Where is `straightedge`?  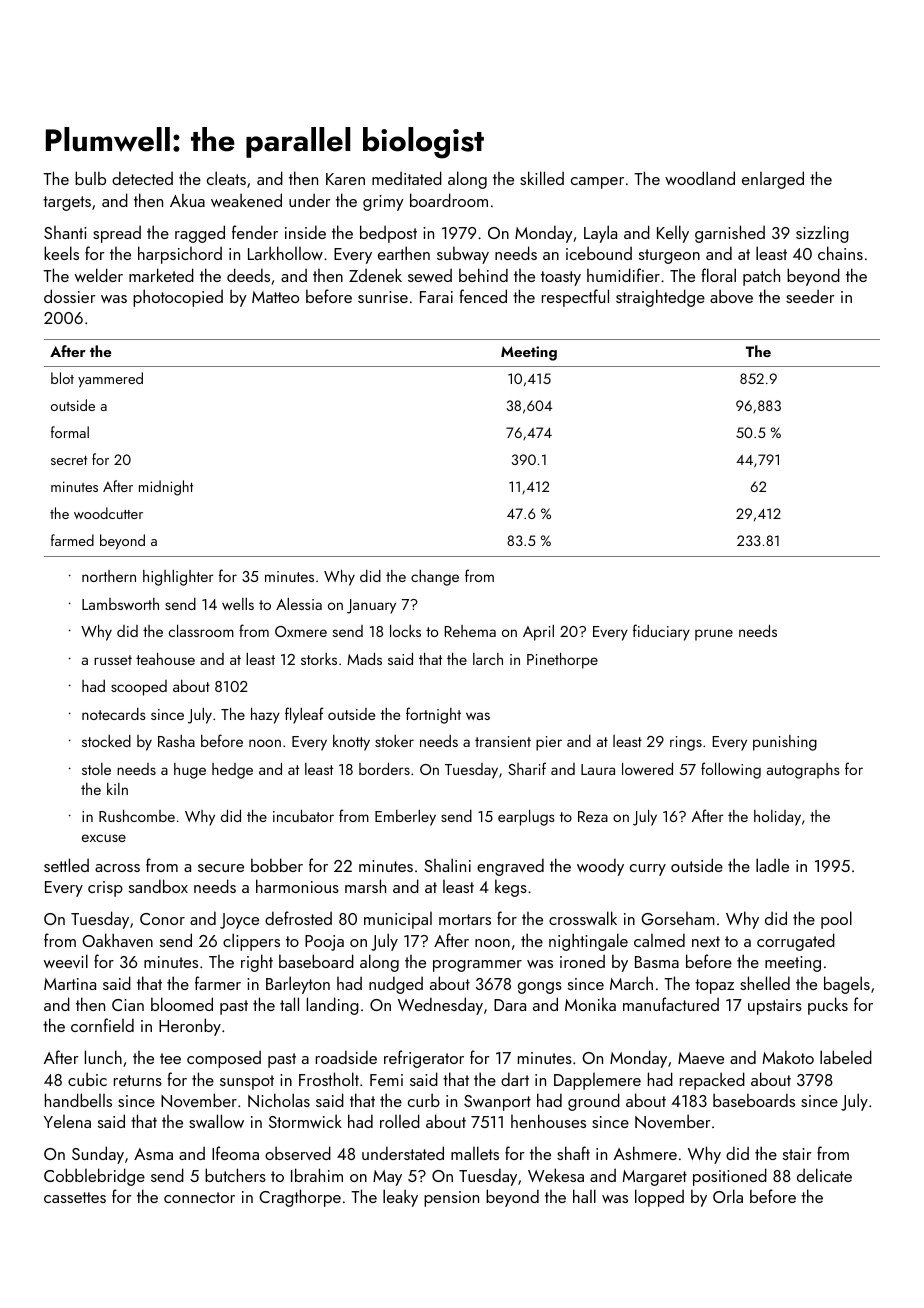
straightedge is located at coordinates (660, 298).
